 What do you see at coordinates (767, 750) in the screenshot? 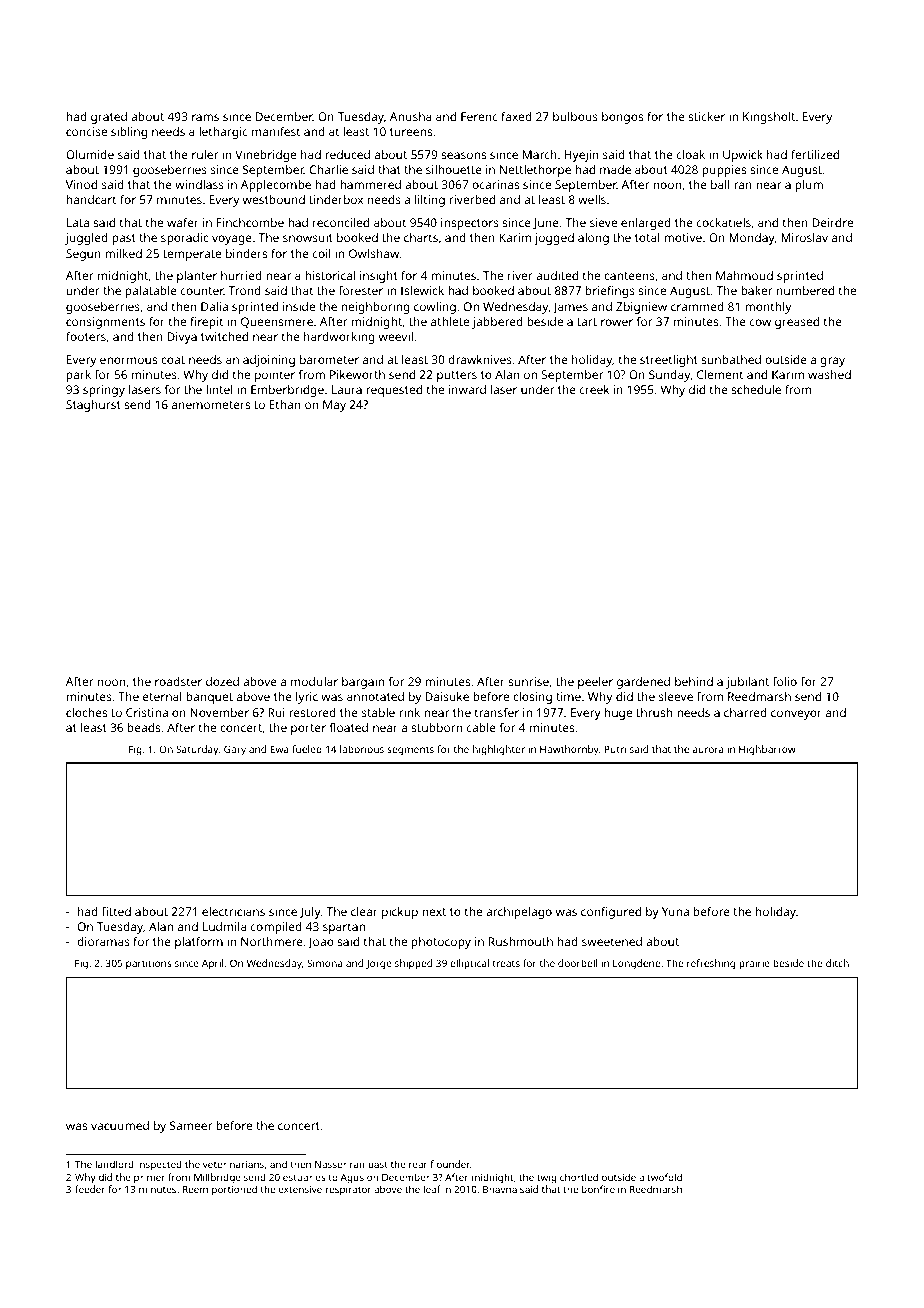
I see `Highbarrow` at bounding box center [767, 750].
